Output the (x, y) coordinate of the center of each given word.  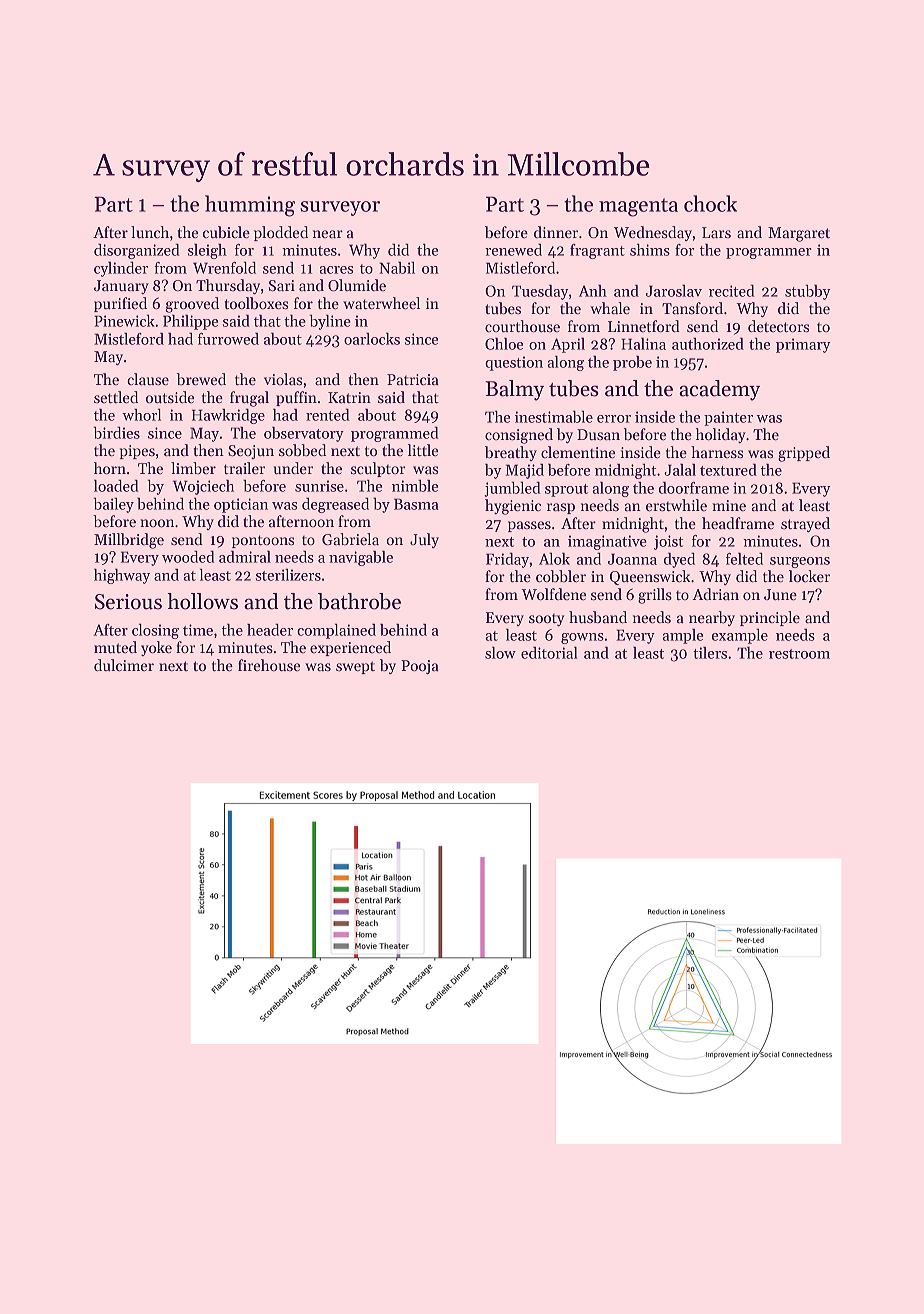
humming (250, 206)
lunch (150, 232)
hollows (202, 601)
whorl (141, 415)
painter (728, 418)
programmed (394, 434)
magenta (638, 207)
